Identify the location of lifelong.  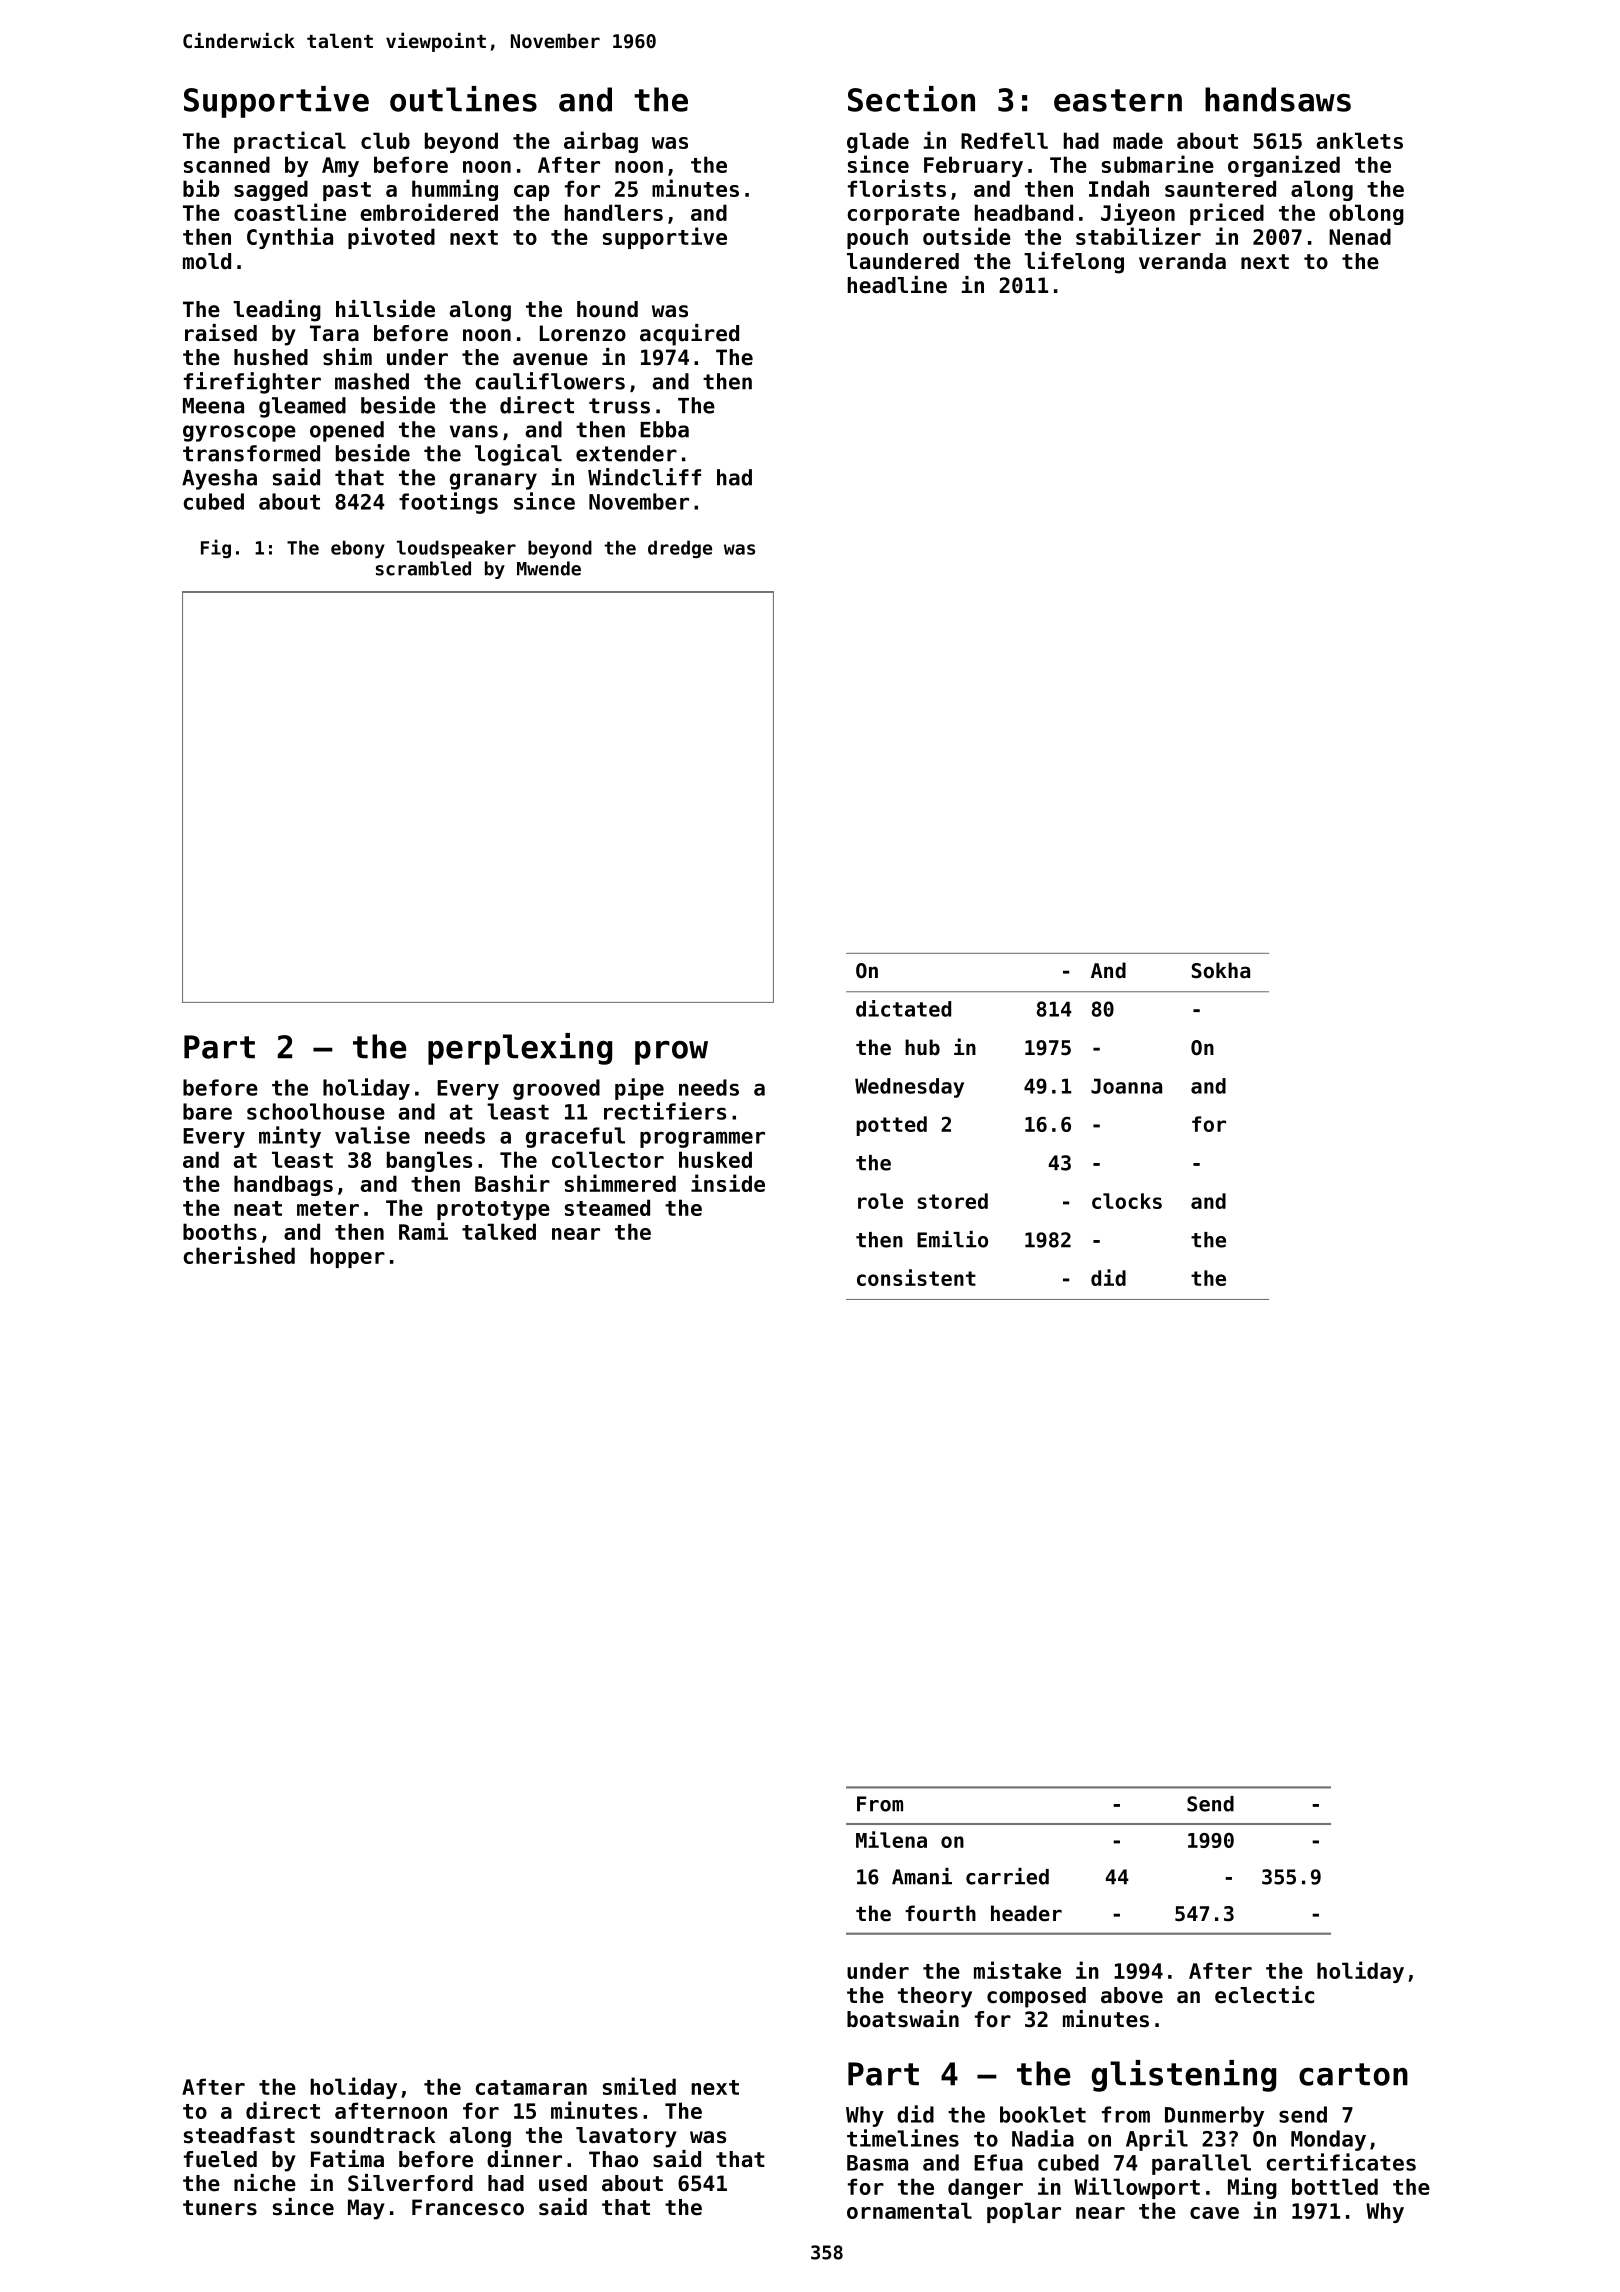
(1074, 263).
